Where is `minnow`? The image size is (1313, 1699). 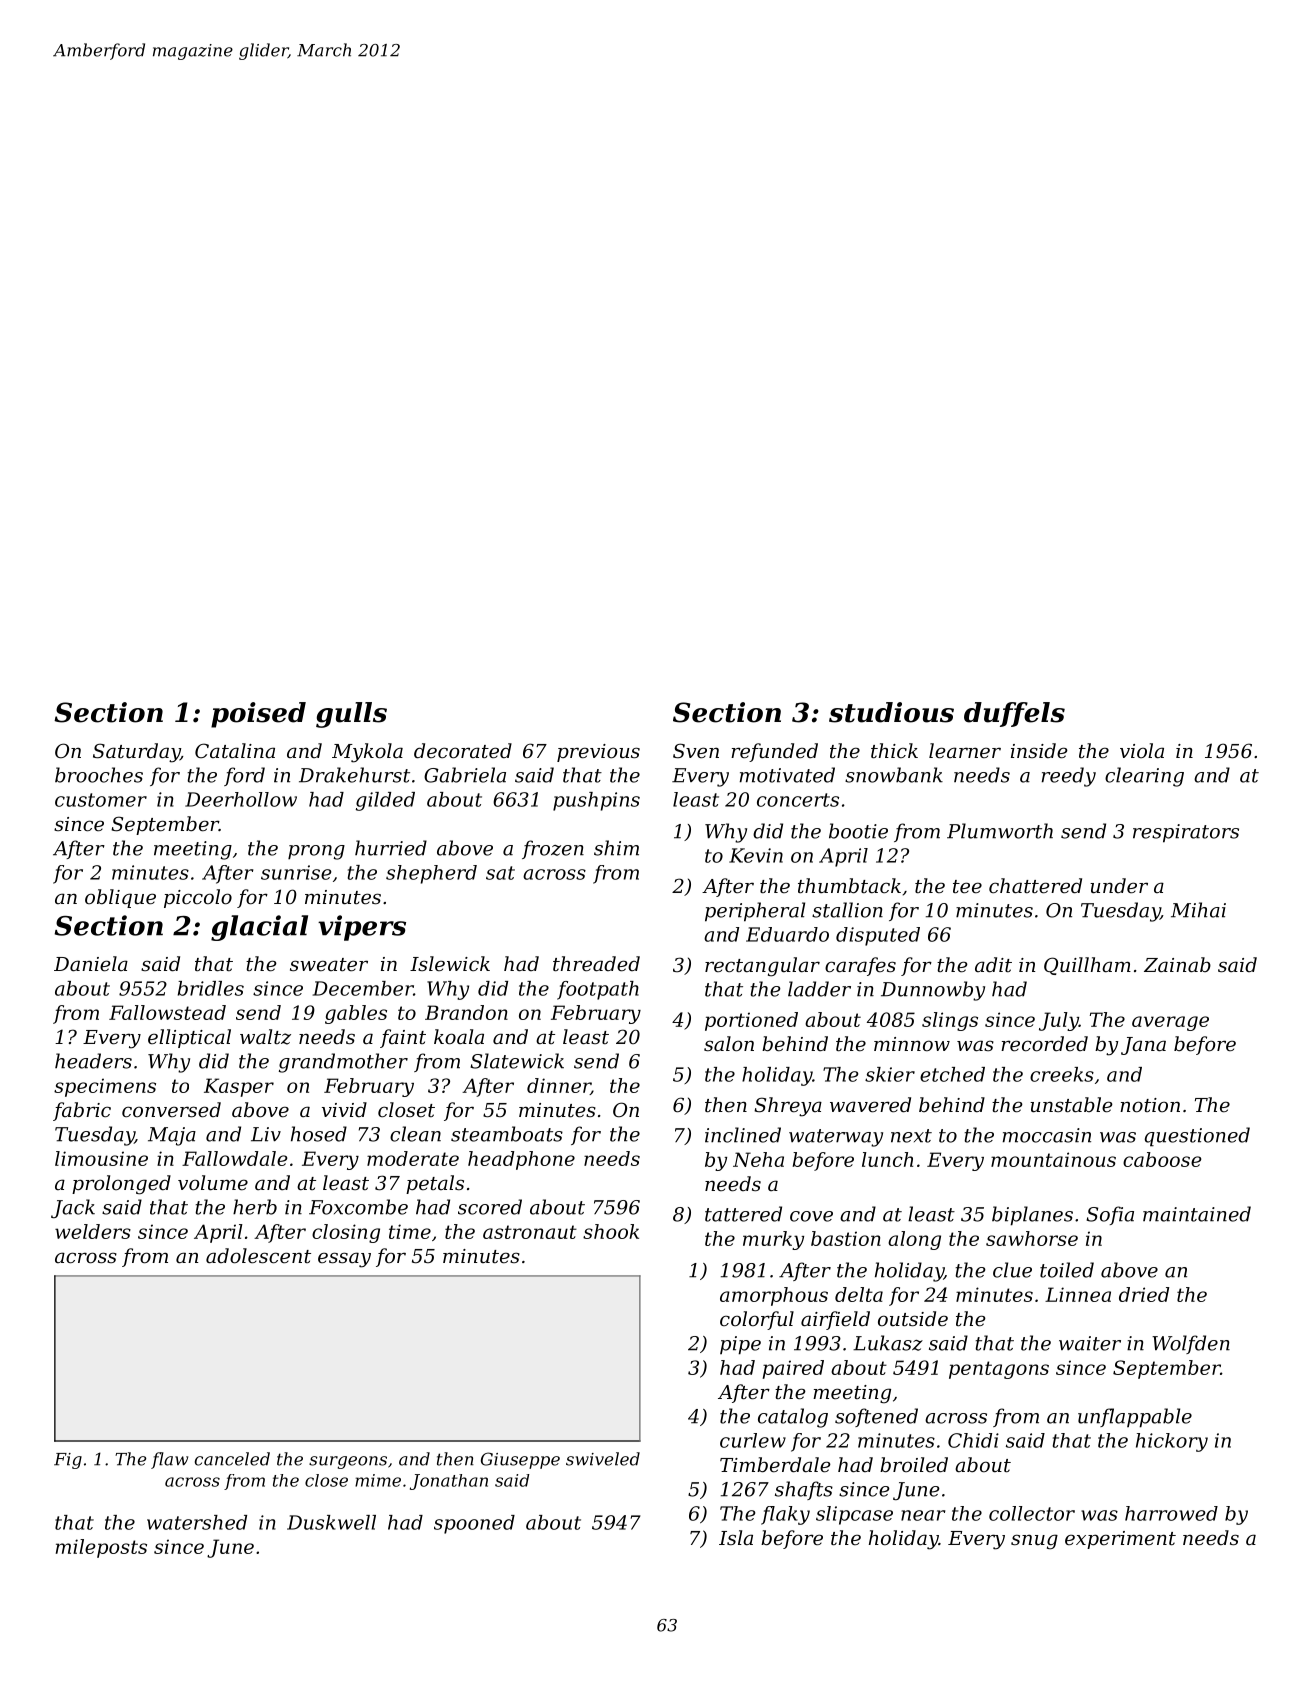
minnow is located at coordinates (912, 1044).
